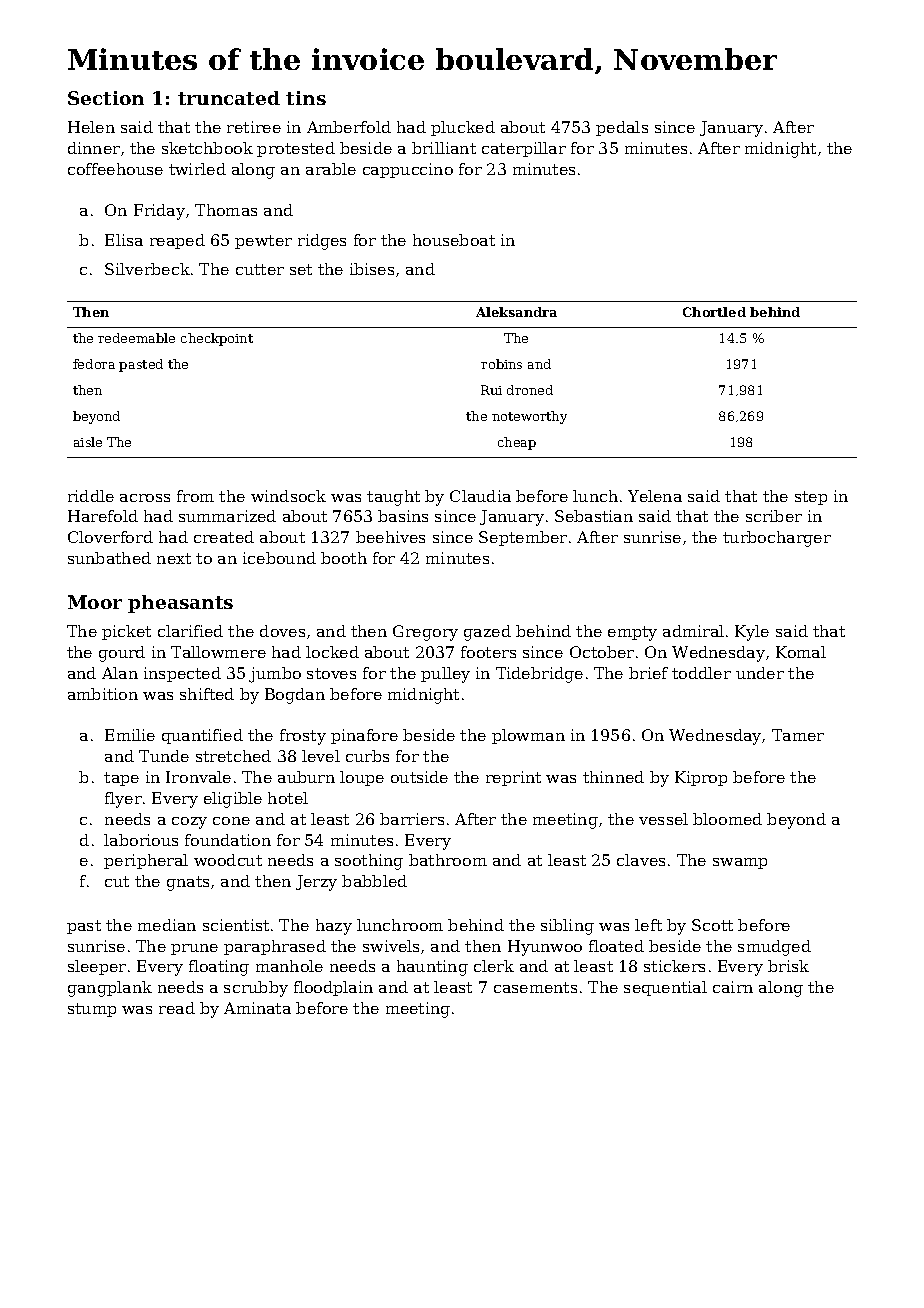 This screenshot has width=924, height=1308. Describe the element at coordinates (454, 240) in the screenshot. I see `houseboat` at that location.
